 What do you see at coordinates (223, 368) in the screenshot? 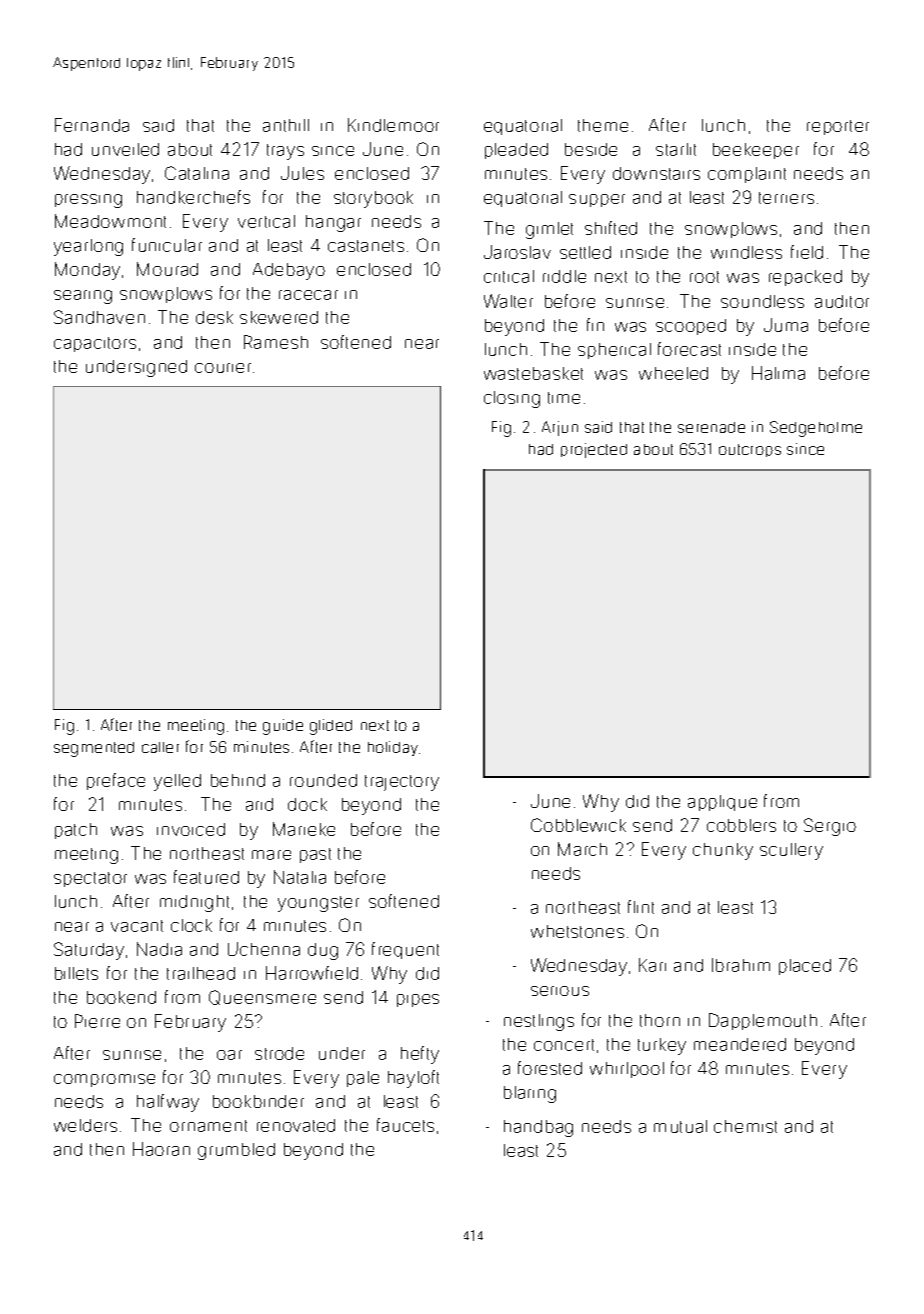
I see `courier` at bounding box center [223, 368].
